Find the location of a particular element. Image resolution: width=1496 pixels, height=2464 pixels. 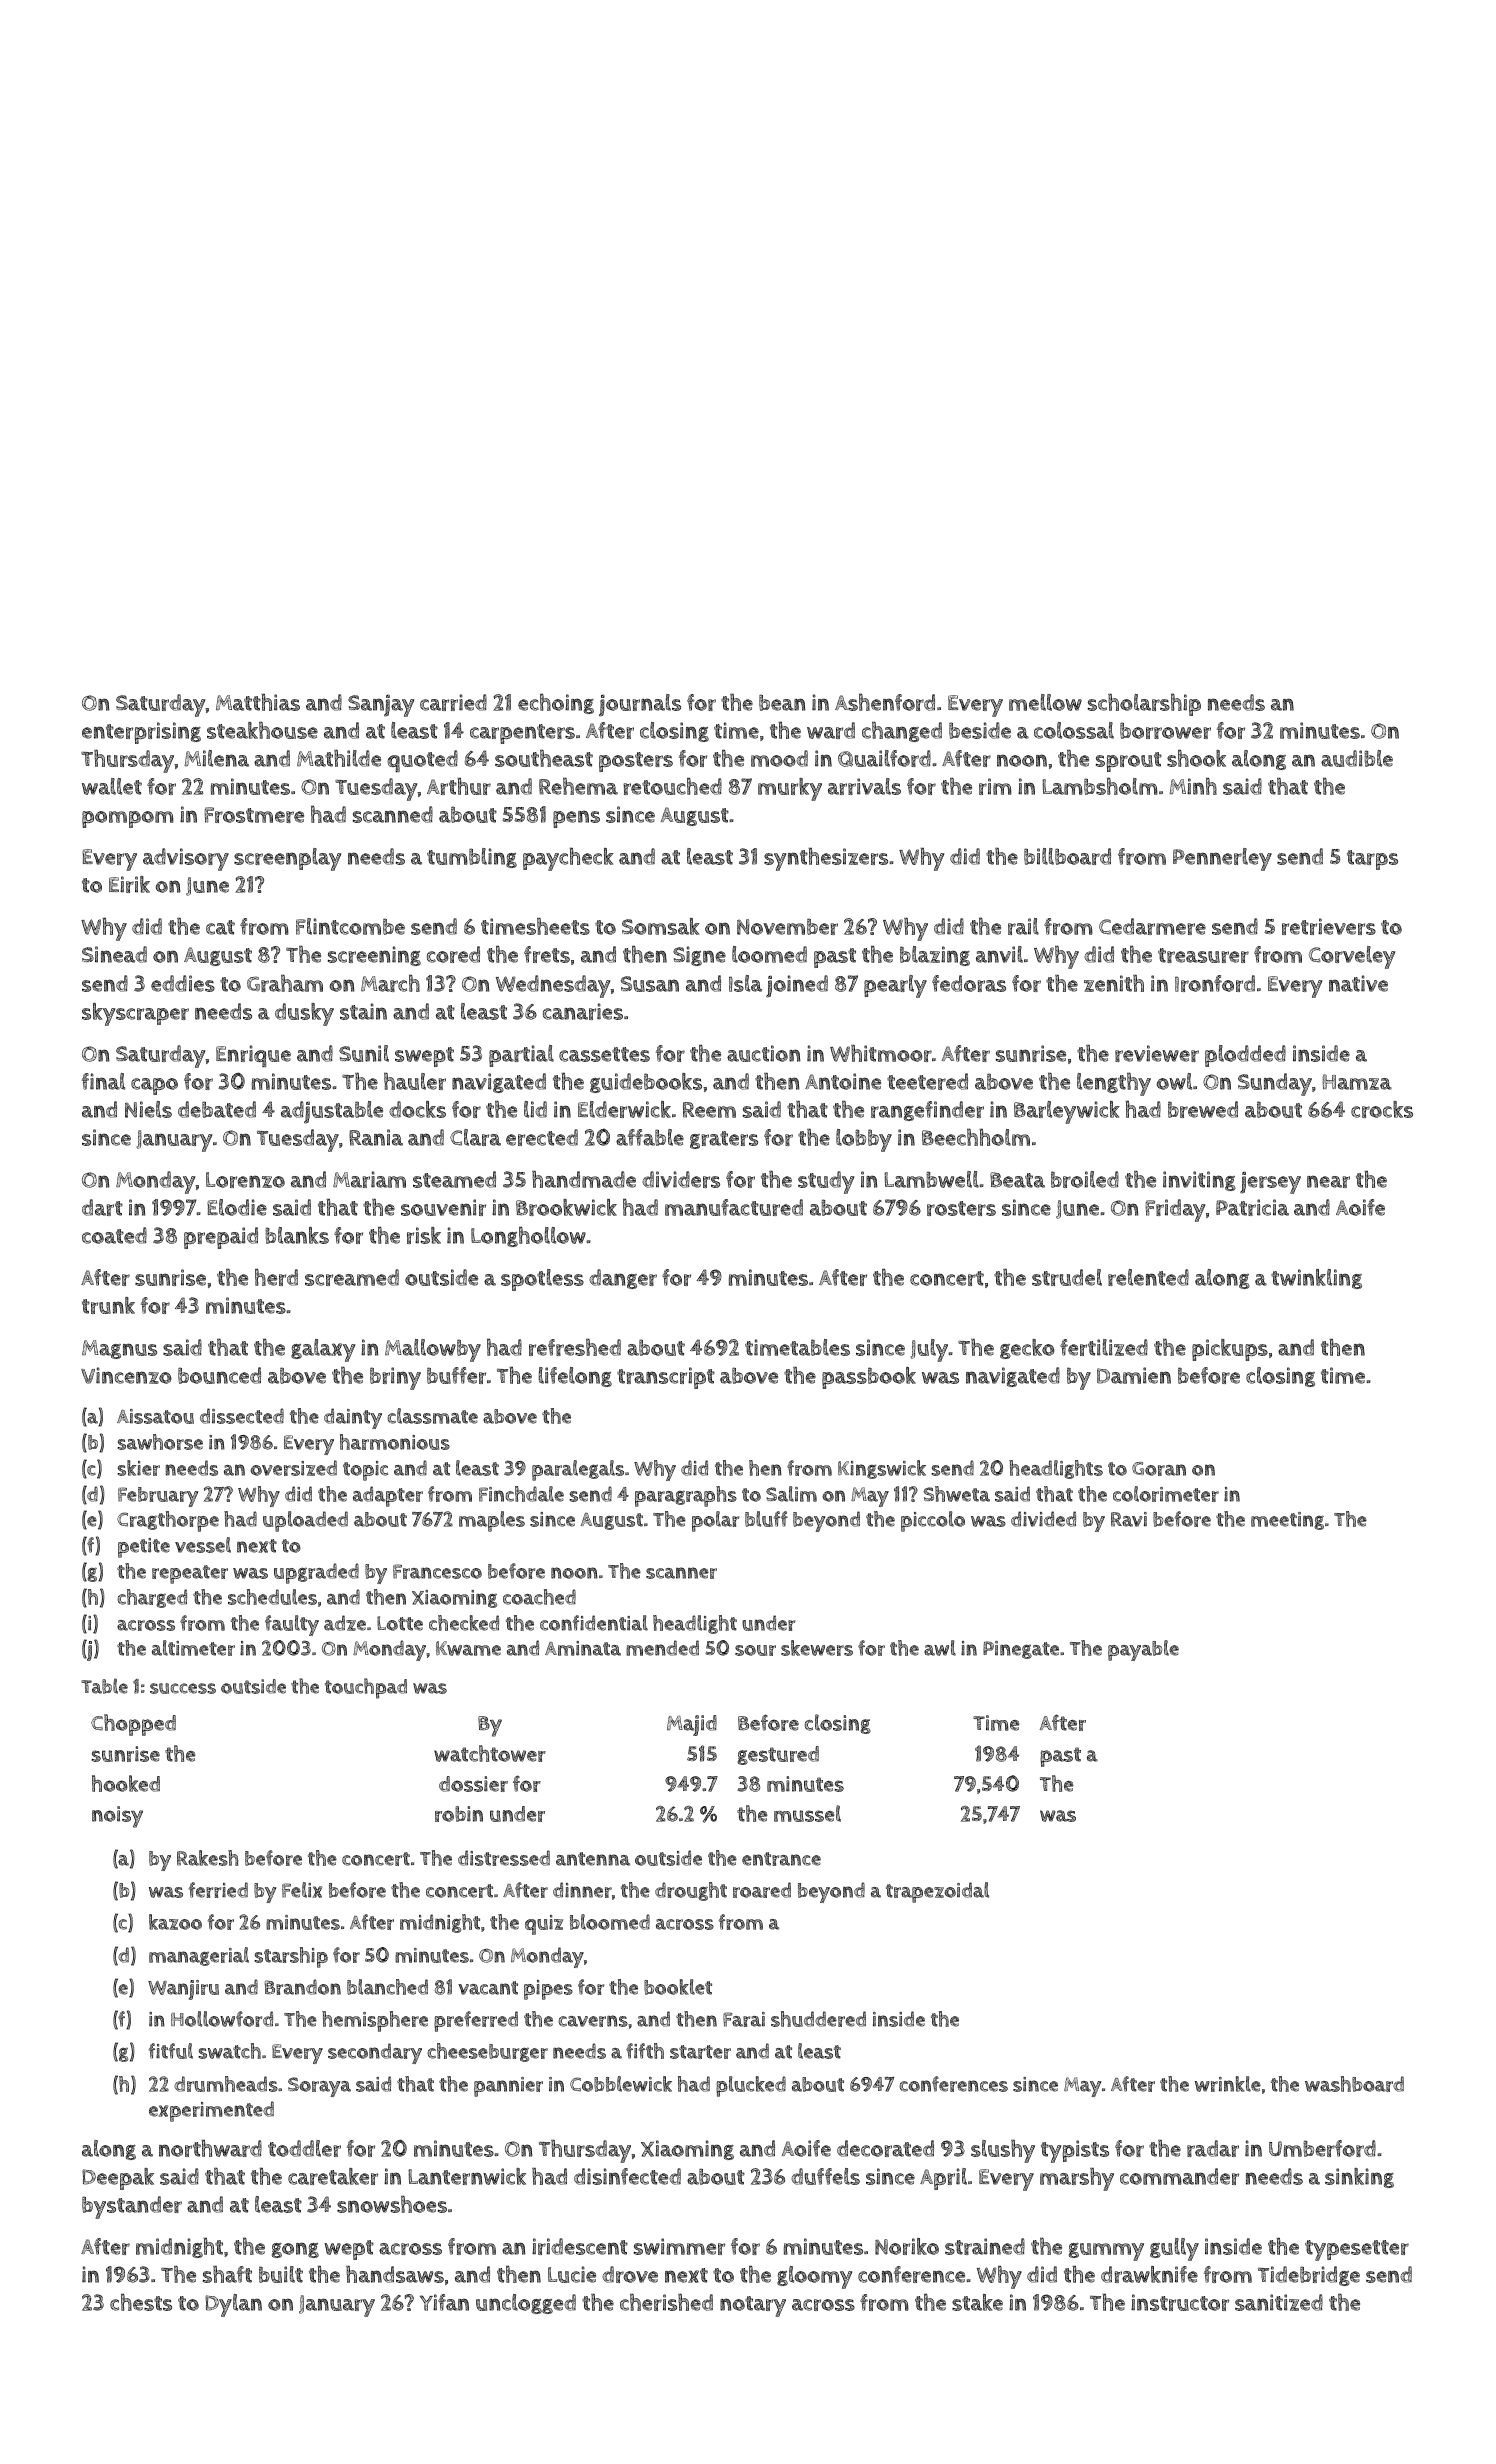

pompom is located at coordinates (128, 819).
